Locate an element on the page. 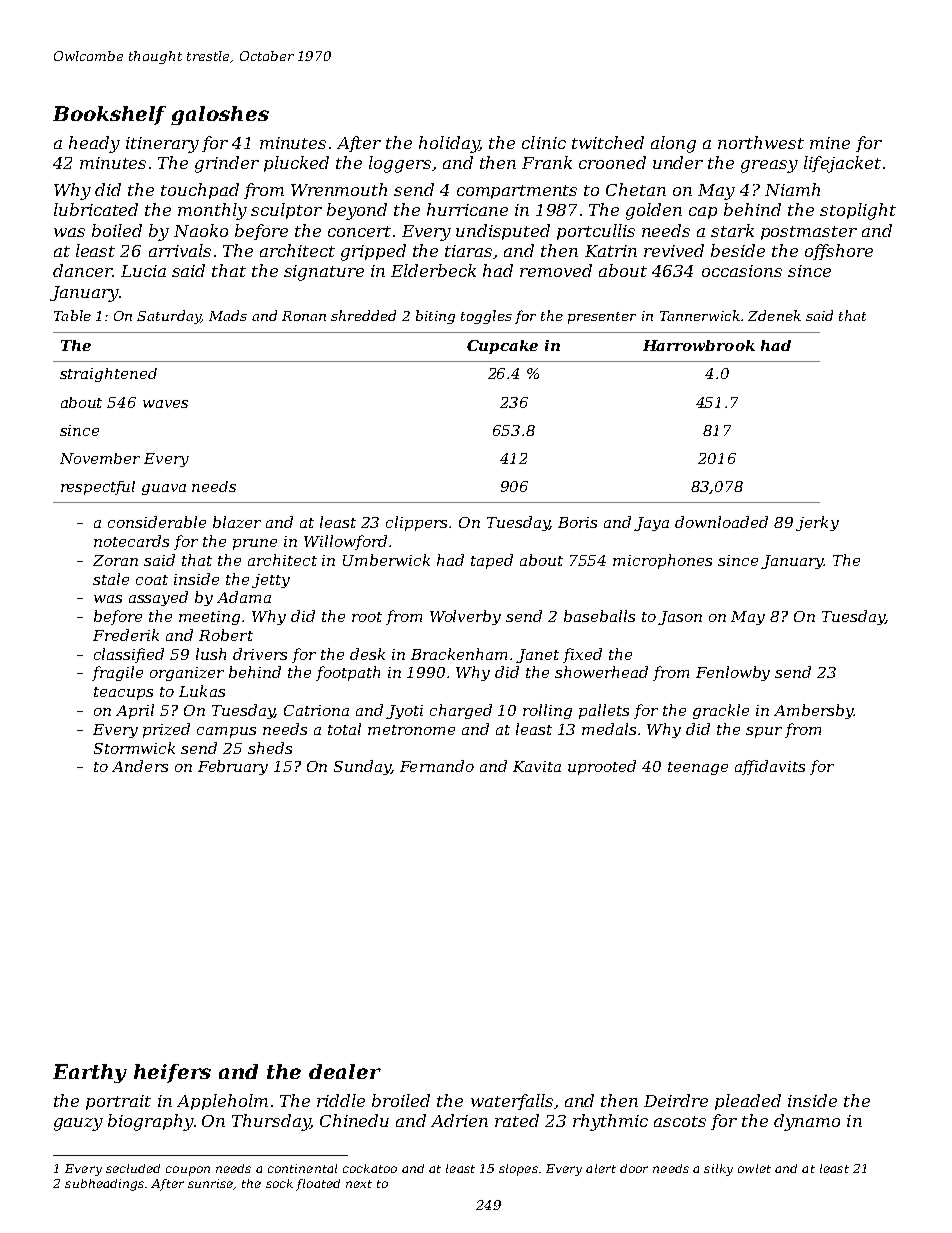 This image has height=1233, width=952. galoshes is located at coordinates (220, 115).
